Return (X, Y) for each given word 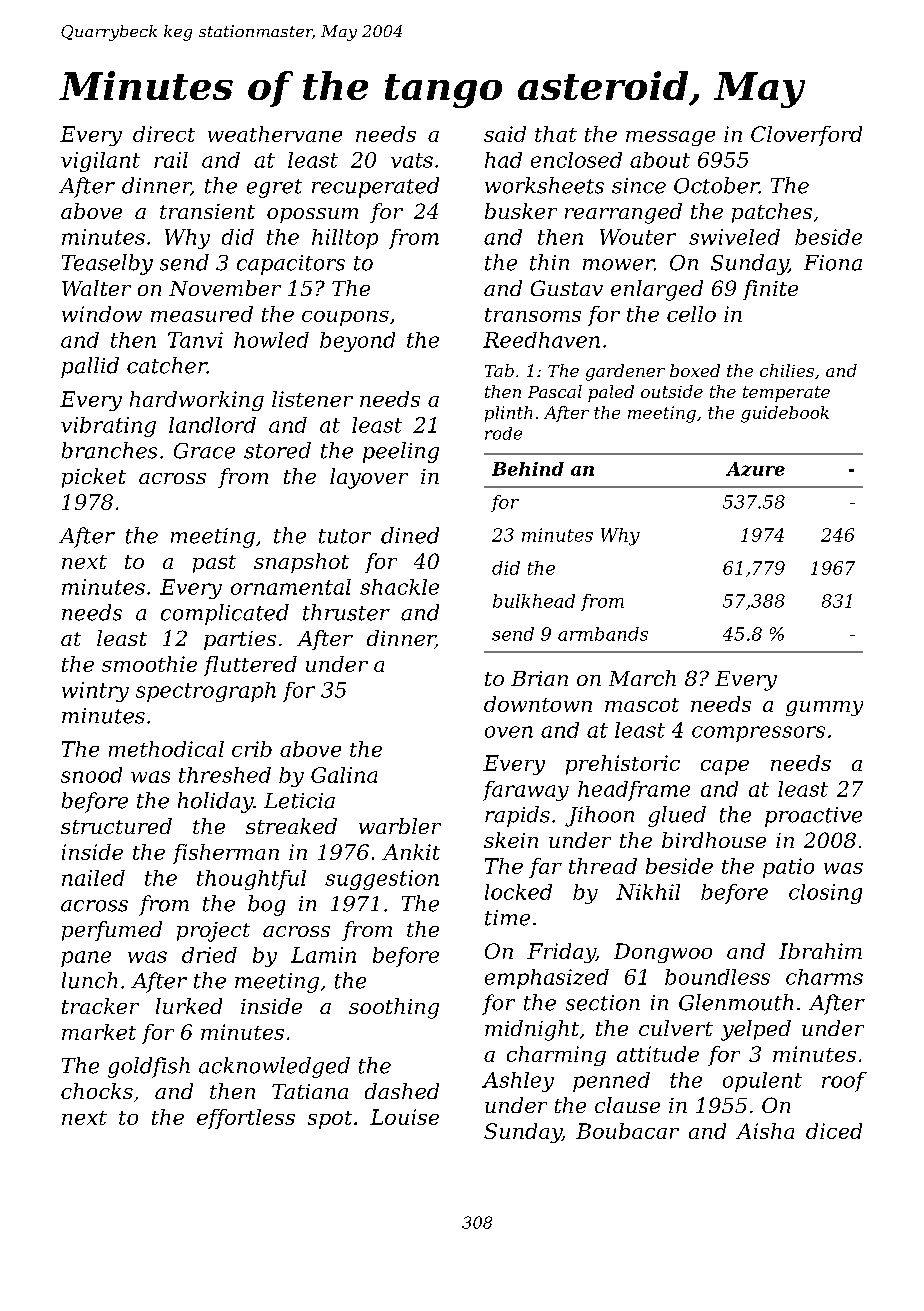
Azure (755, 469)
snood (91, 775)
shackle (399, 587)
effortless (246, 1119)
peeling (401, 452)
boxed (695, 370)
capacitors (291, 265)
